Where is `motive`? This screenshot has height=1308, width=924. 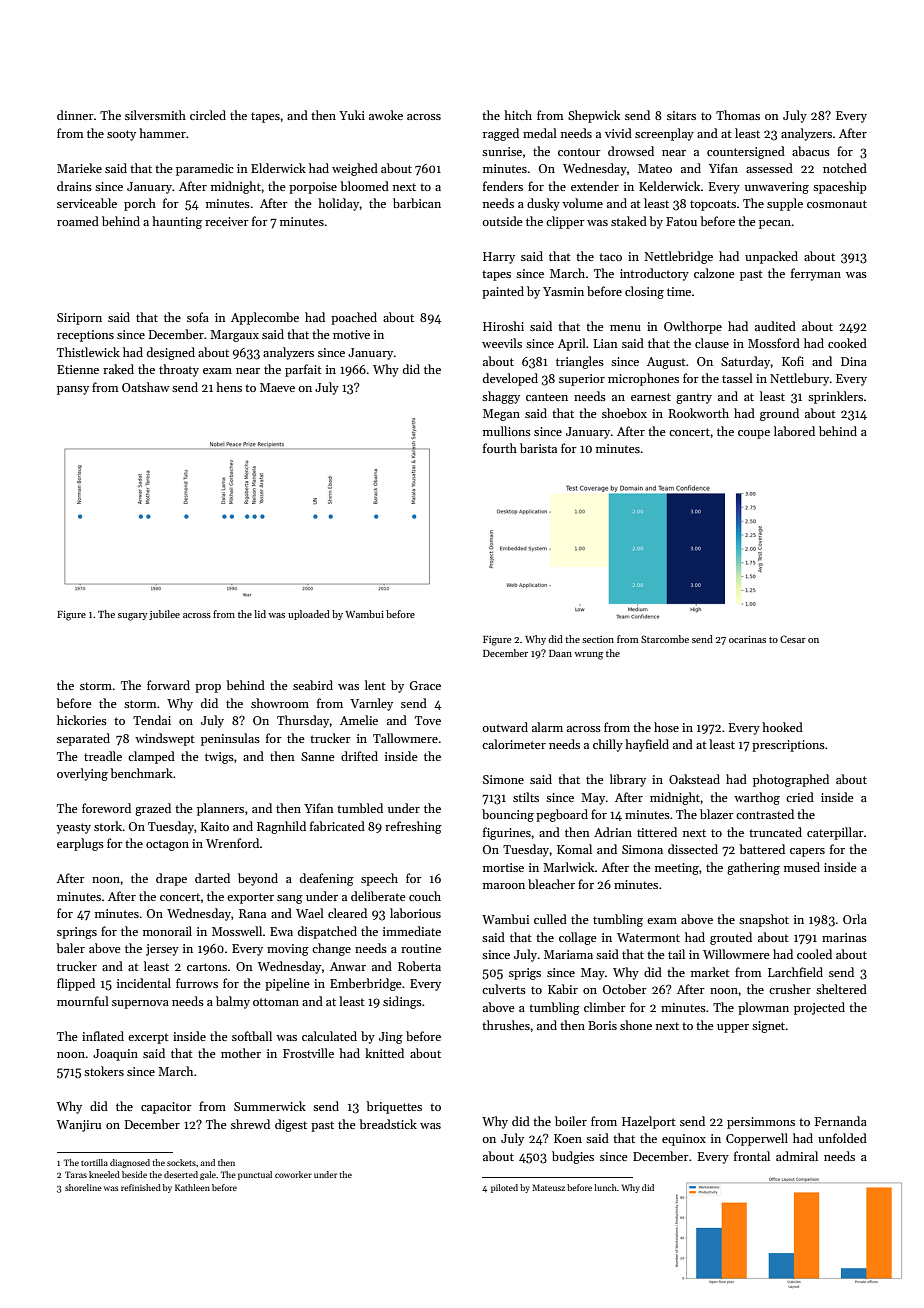 motive is located at coordinates (351, 334).
